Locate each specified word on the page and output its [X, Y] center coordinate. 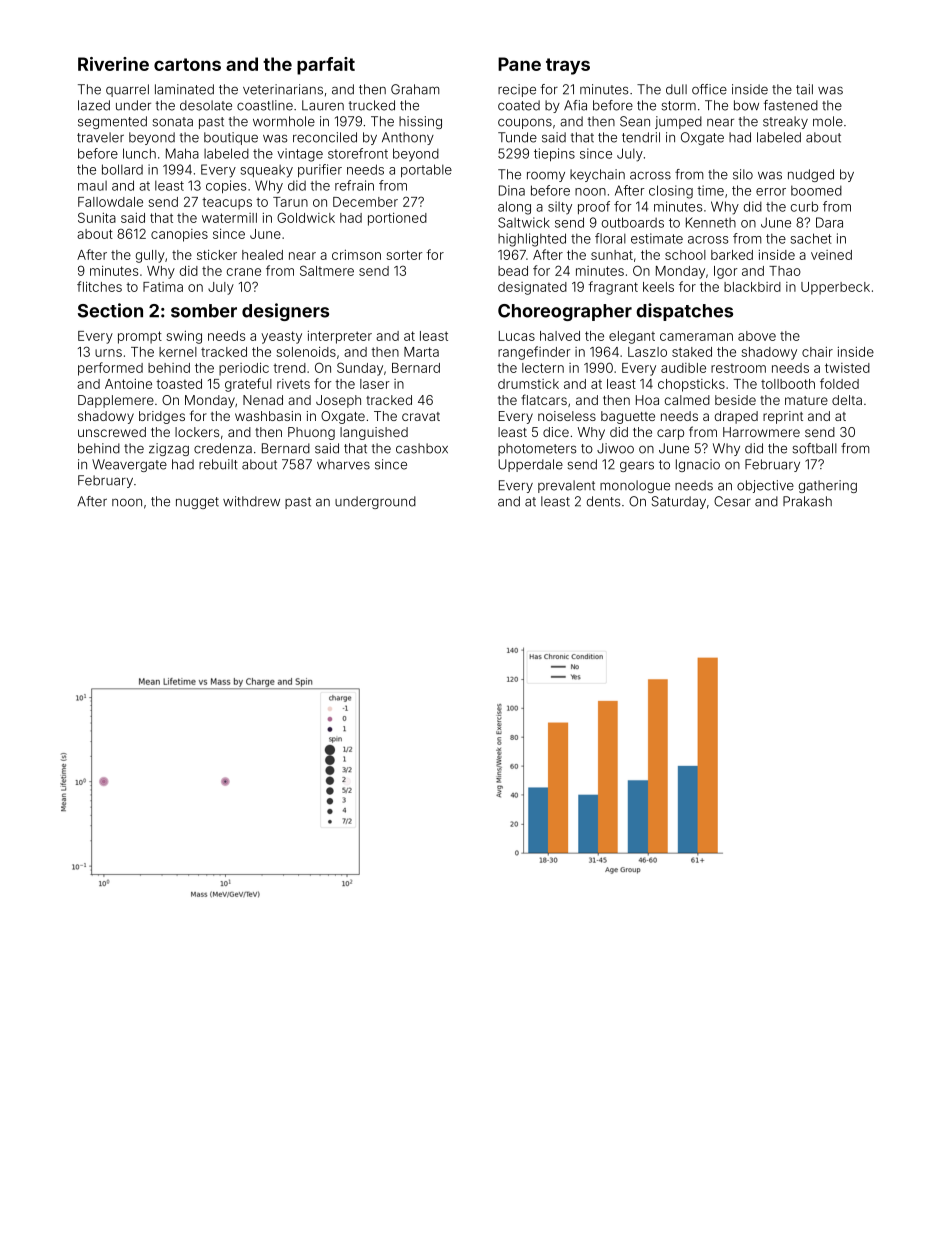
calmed [687, 400]
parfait [326, 66]
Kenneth [711, 222]
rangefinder [534, 353]
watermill [229, 218]
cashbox [422, 448]
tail [804, 89]
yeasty [281, 337]
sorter [404, 255]
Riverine [113, 64]
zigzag [169, 449]
